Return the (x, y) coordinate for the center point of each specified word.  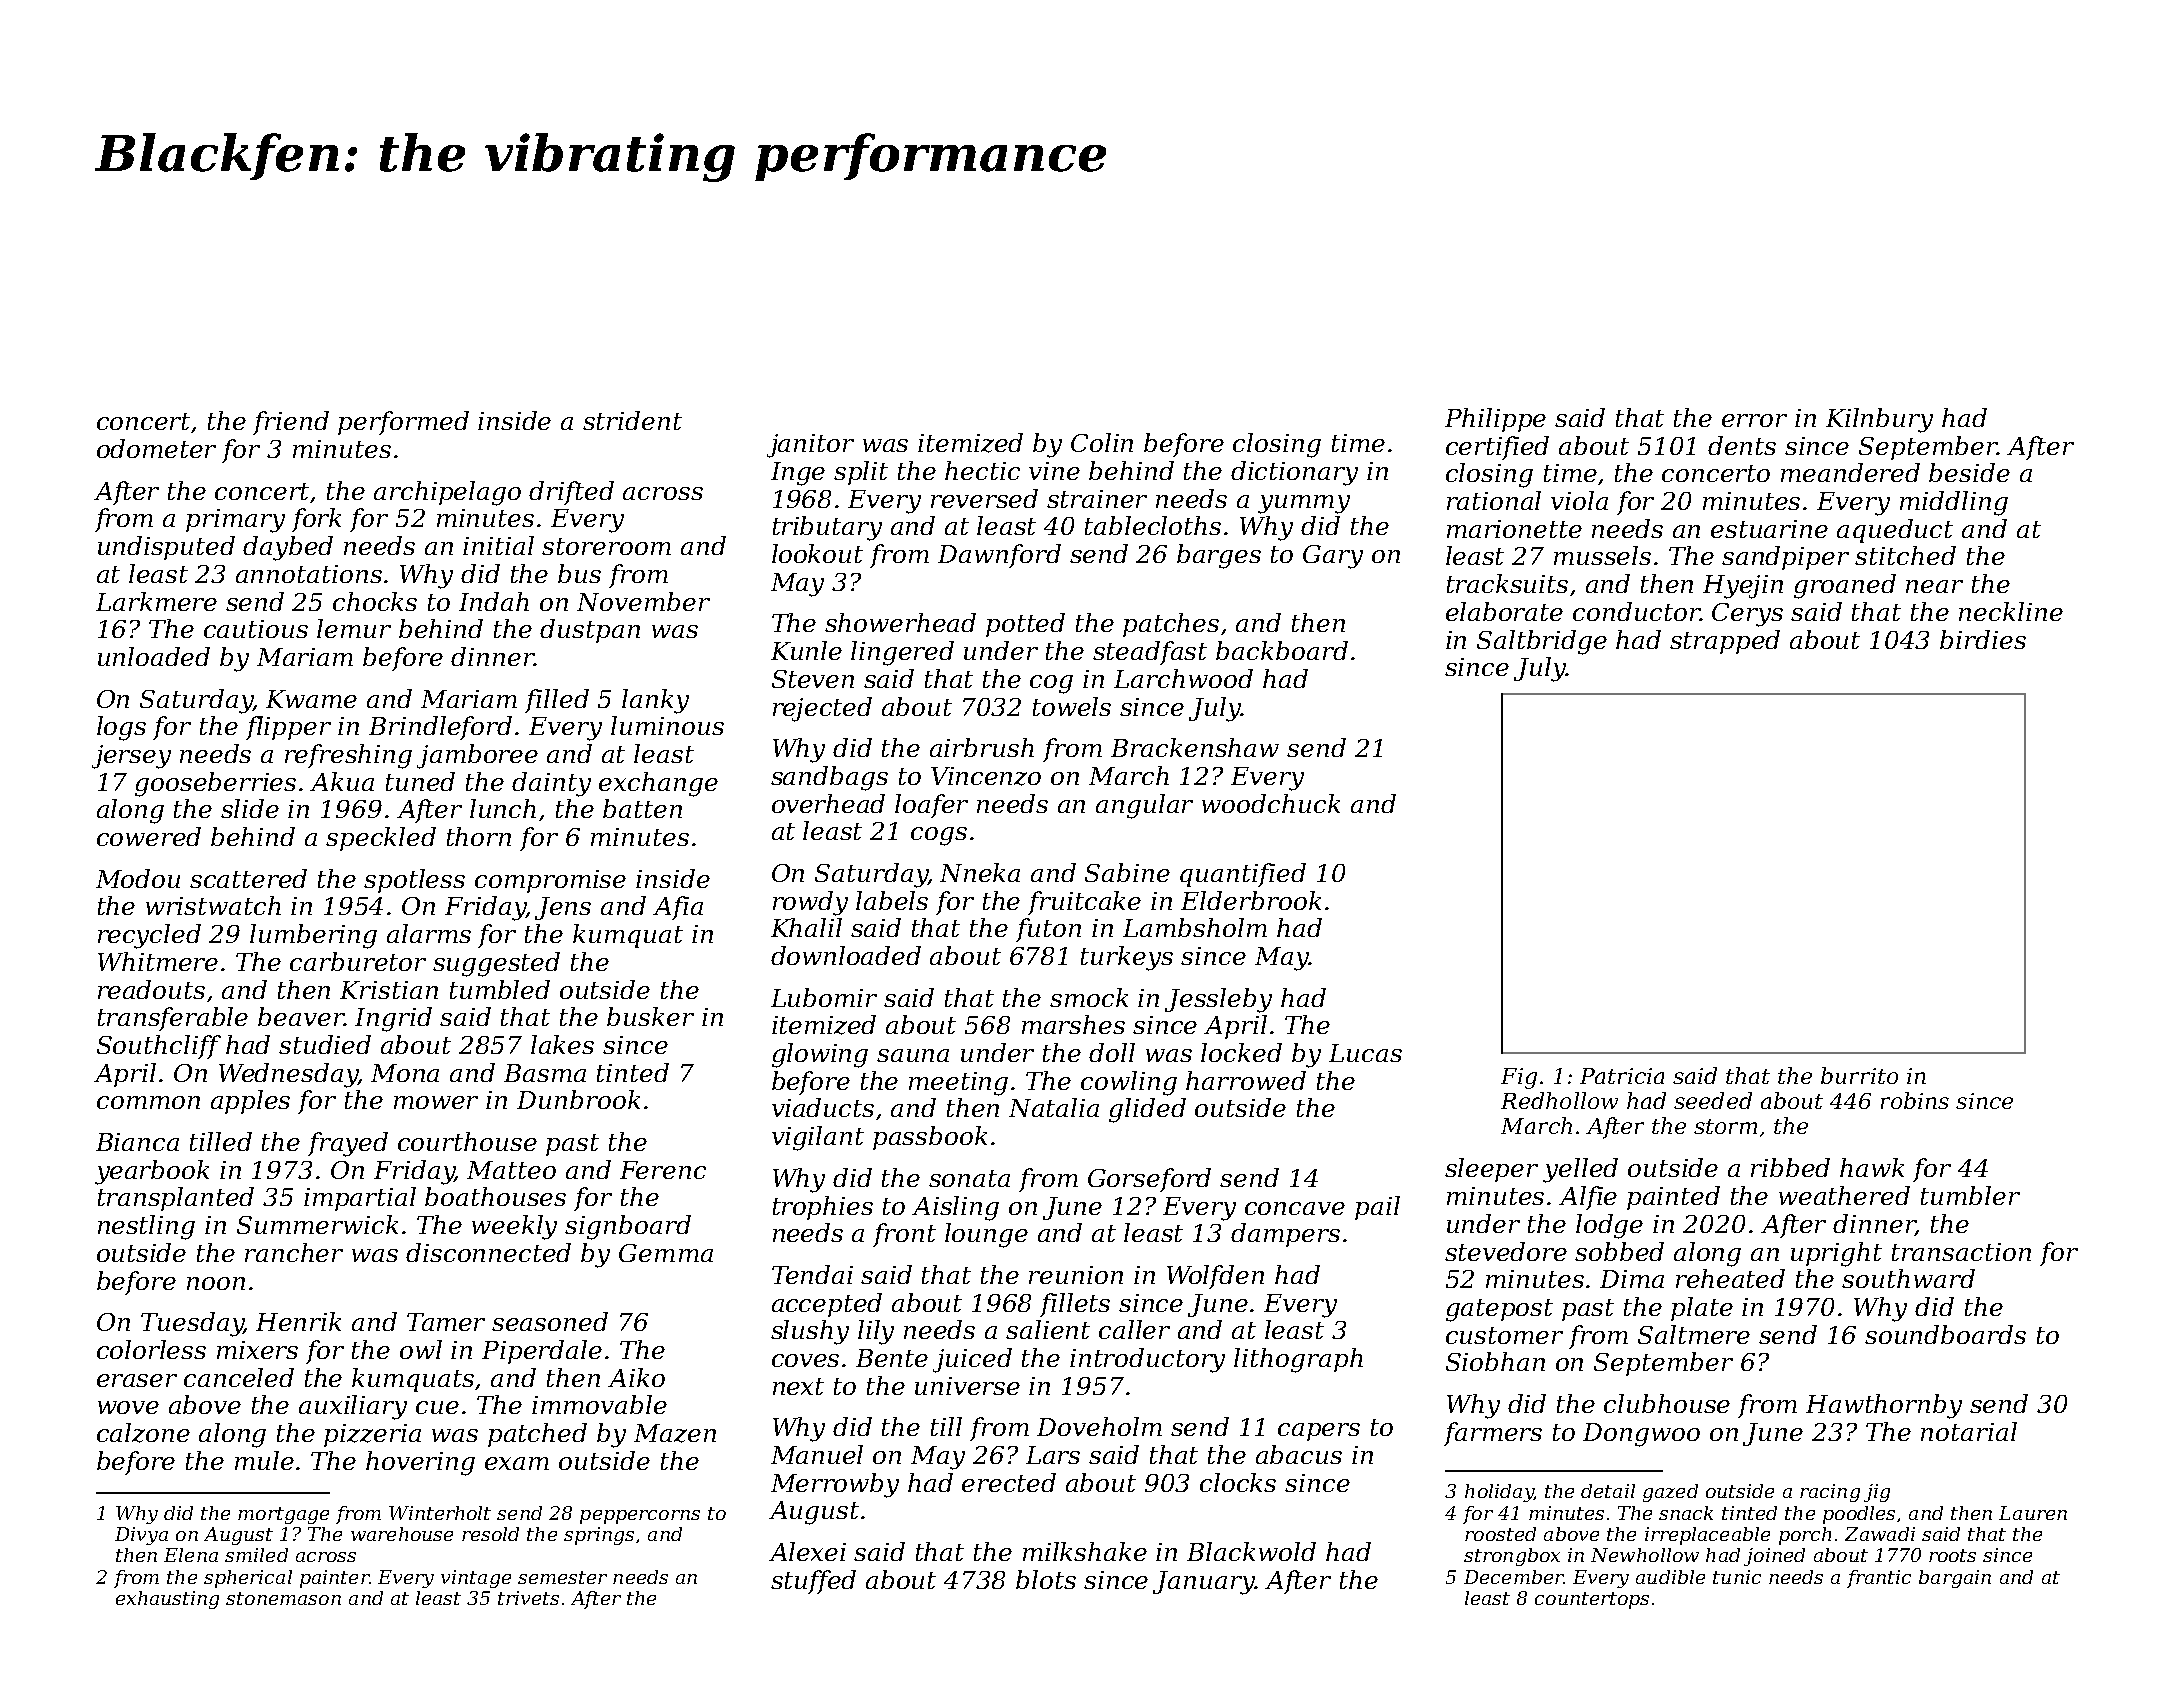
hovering (420, 1463)
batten (642, 808)
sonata (969, 1178)
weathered (1844, 1195)
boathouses (495, 1196)
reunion (1076, 1275)
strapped (1725, 642)
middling (1954, 503)
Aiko (636, 1377)
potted (1025, 625)
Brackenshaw (1195, 747)
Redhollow (1559, 1100)
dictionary (1294, 473)
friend (291, 423)
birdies (1983, 639)
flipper (288, 728)
